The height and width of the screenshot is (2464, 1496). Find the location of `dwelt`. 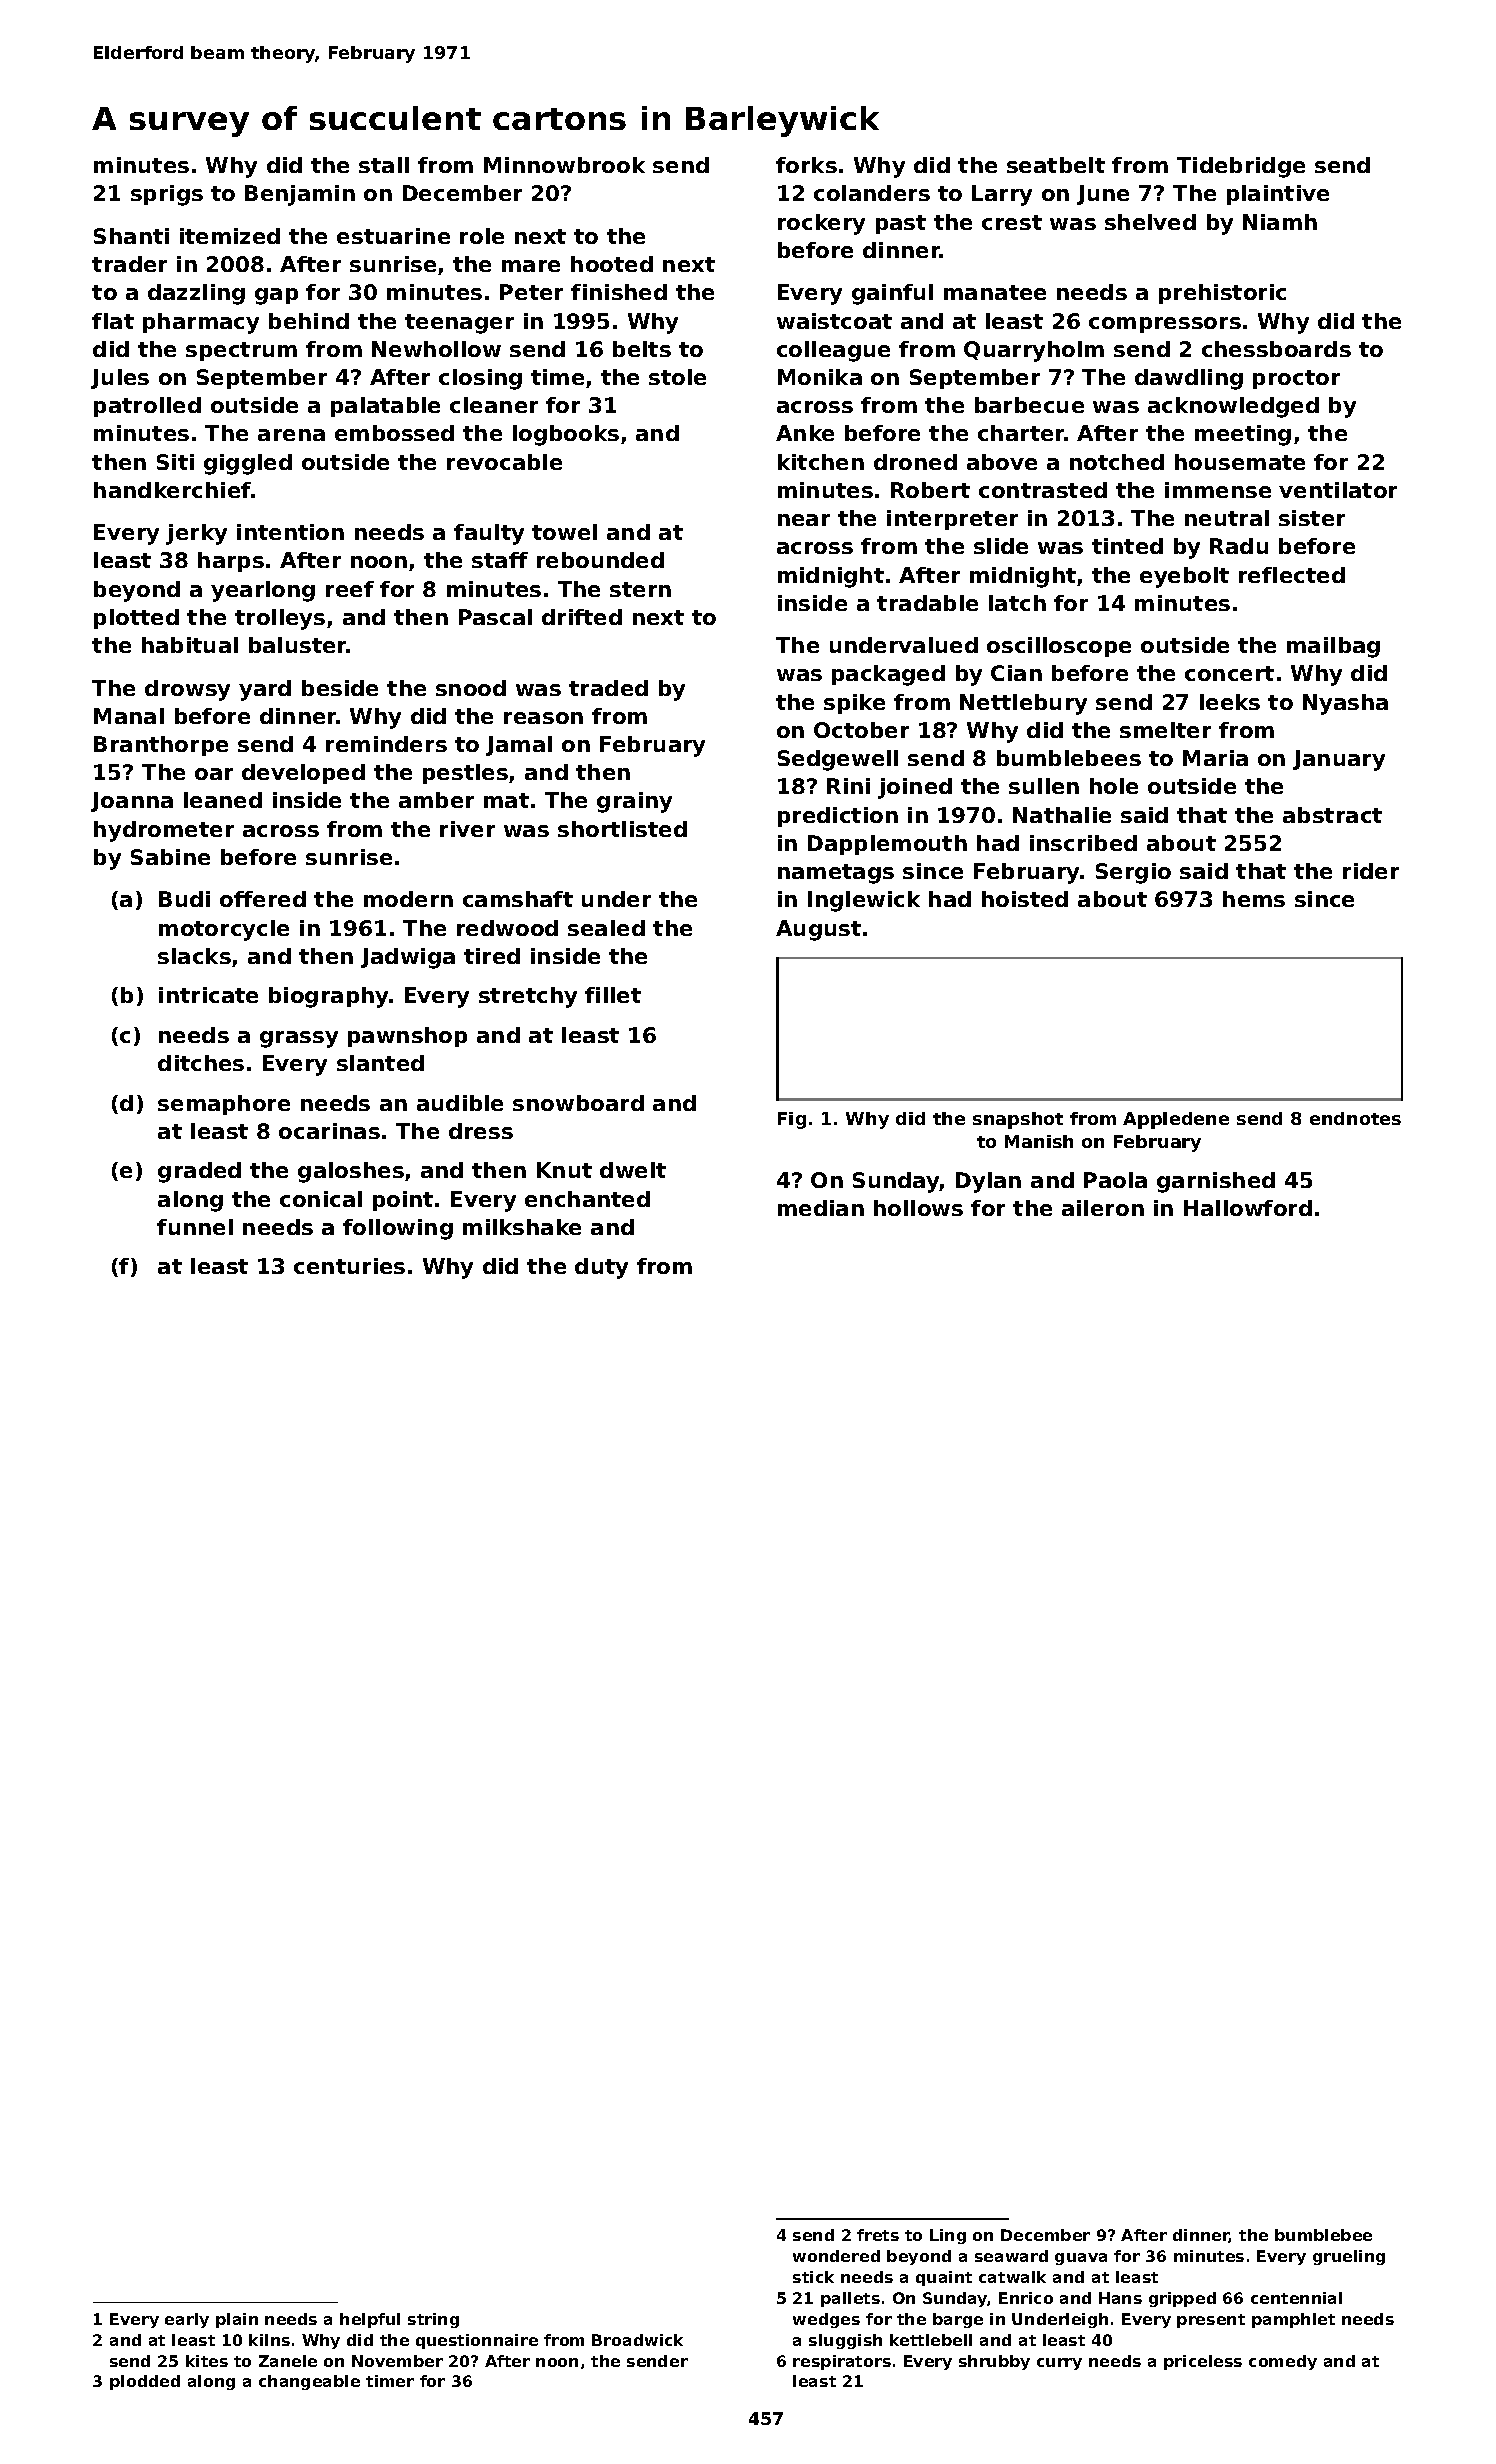

dwelt is located at coordinates (633, 1170).
